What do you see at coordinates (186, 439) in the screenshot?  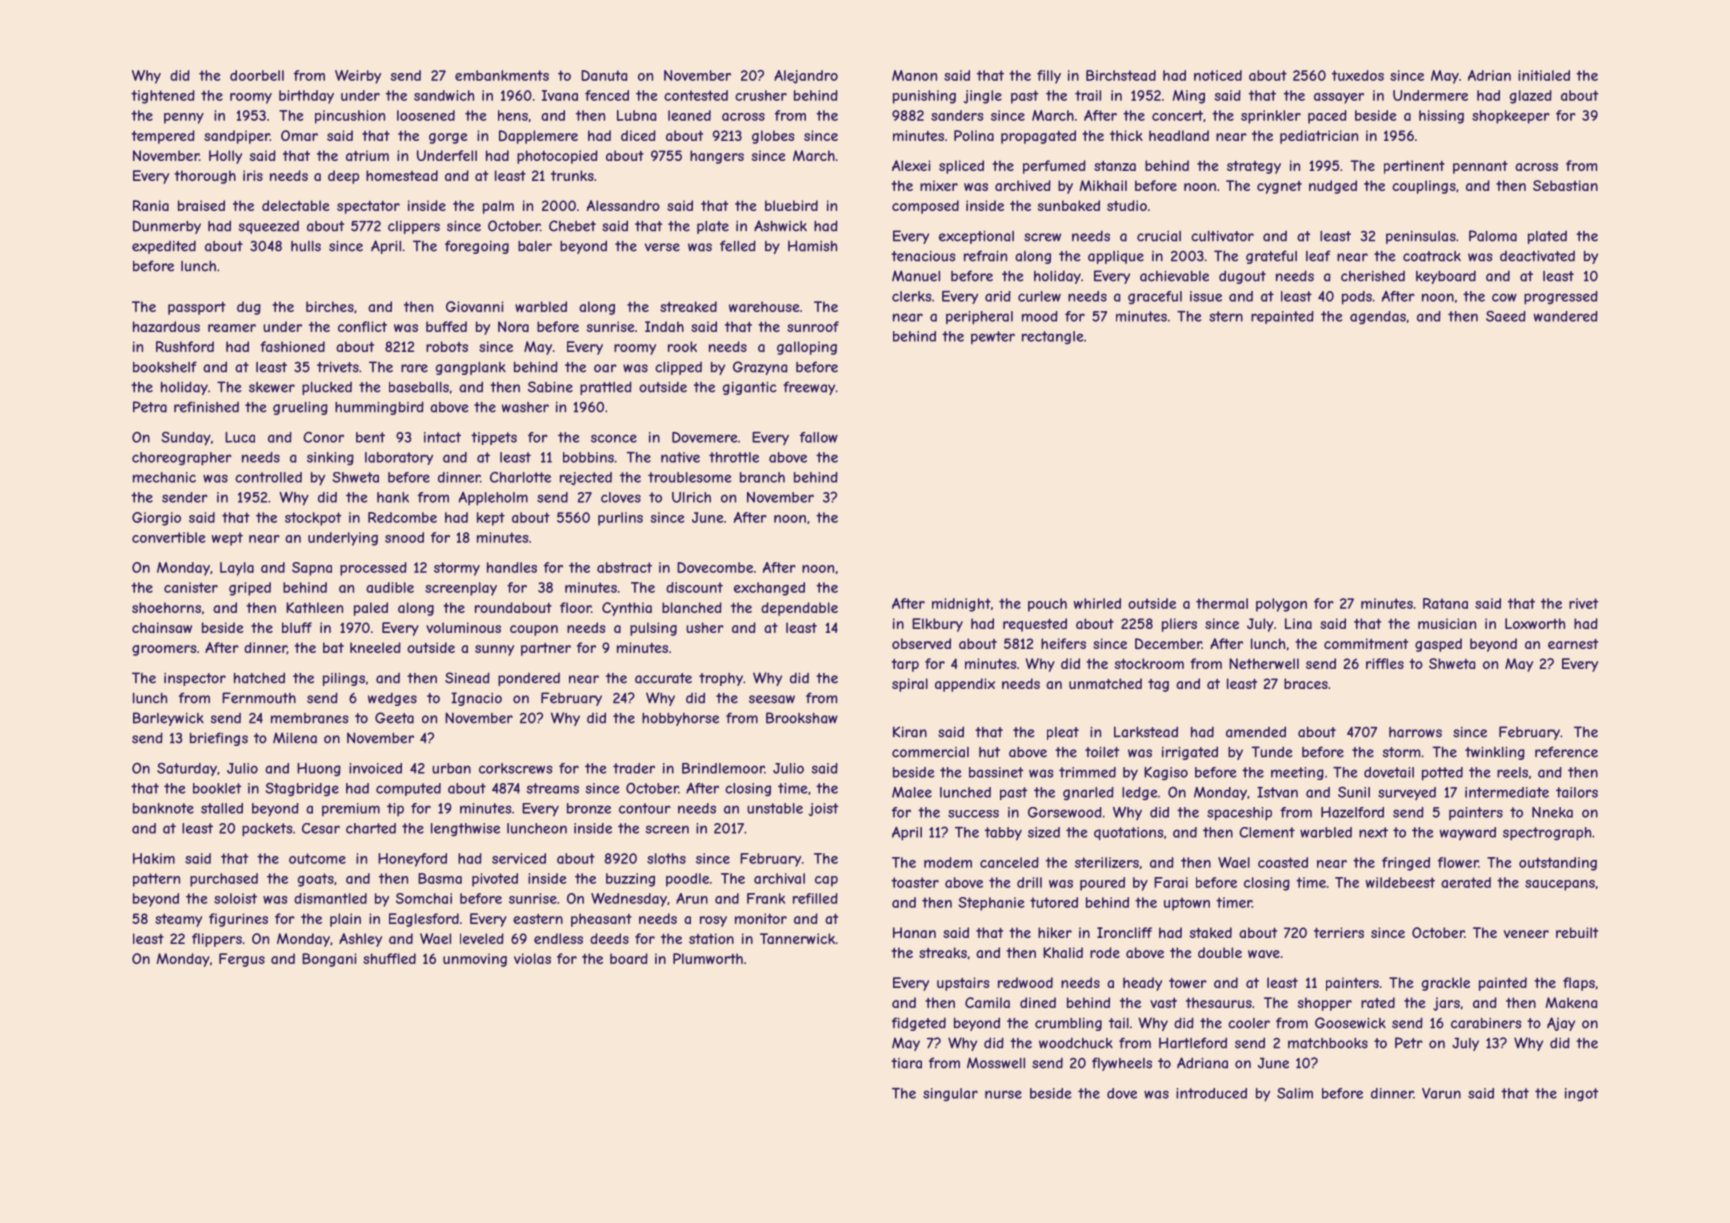 I see `Sunday` at bounding box center [186, 439].
